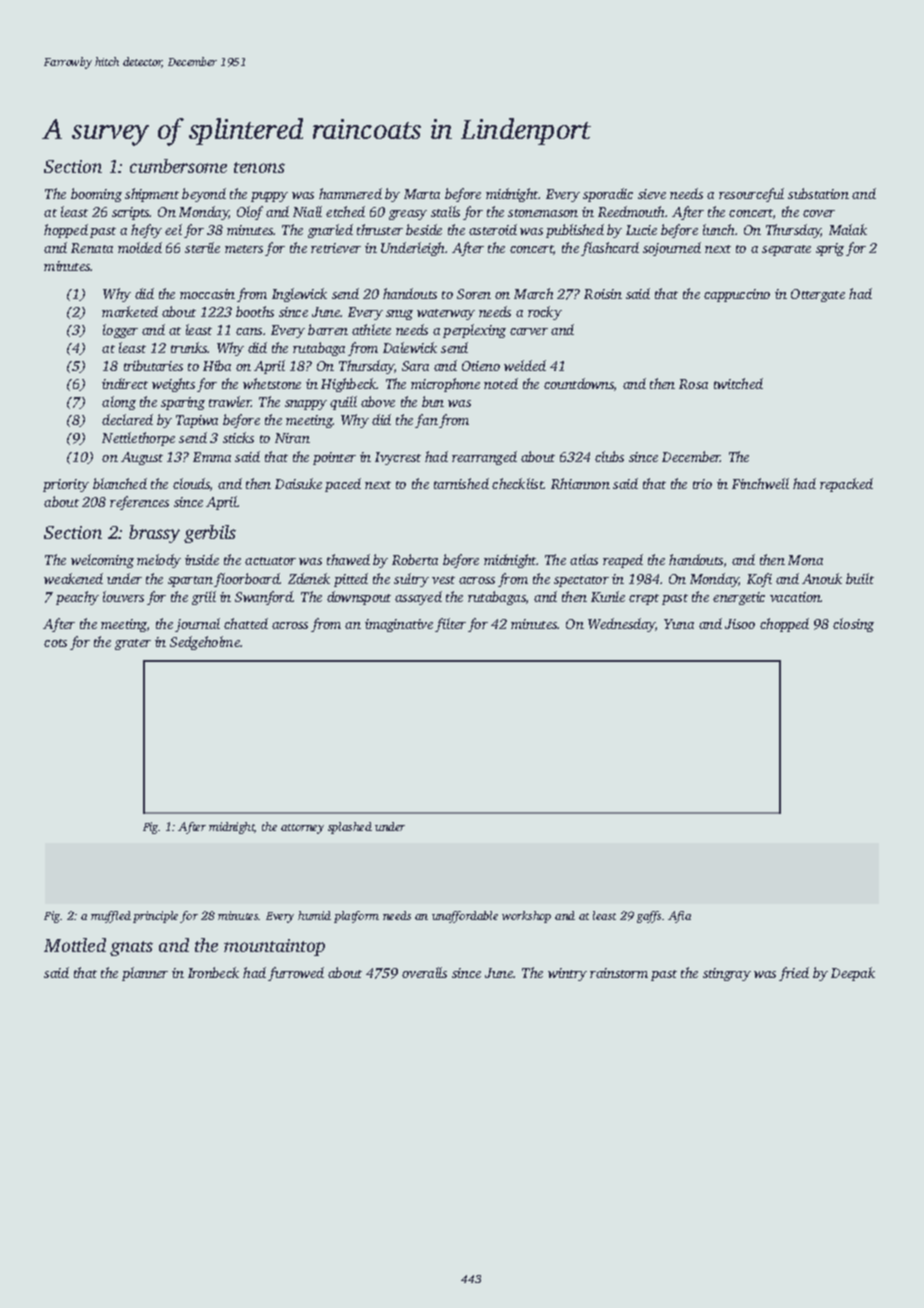 The width and height of the screenshot is (924, 1308). What do you see at coordinates (133, 644) in the screenshot?
I see `grater` at bounding box center [133, 644].
